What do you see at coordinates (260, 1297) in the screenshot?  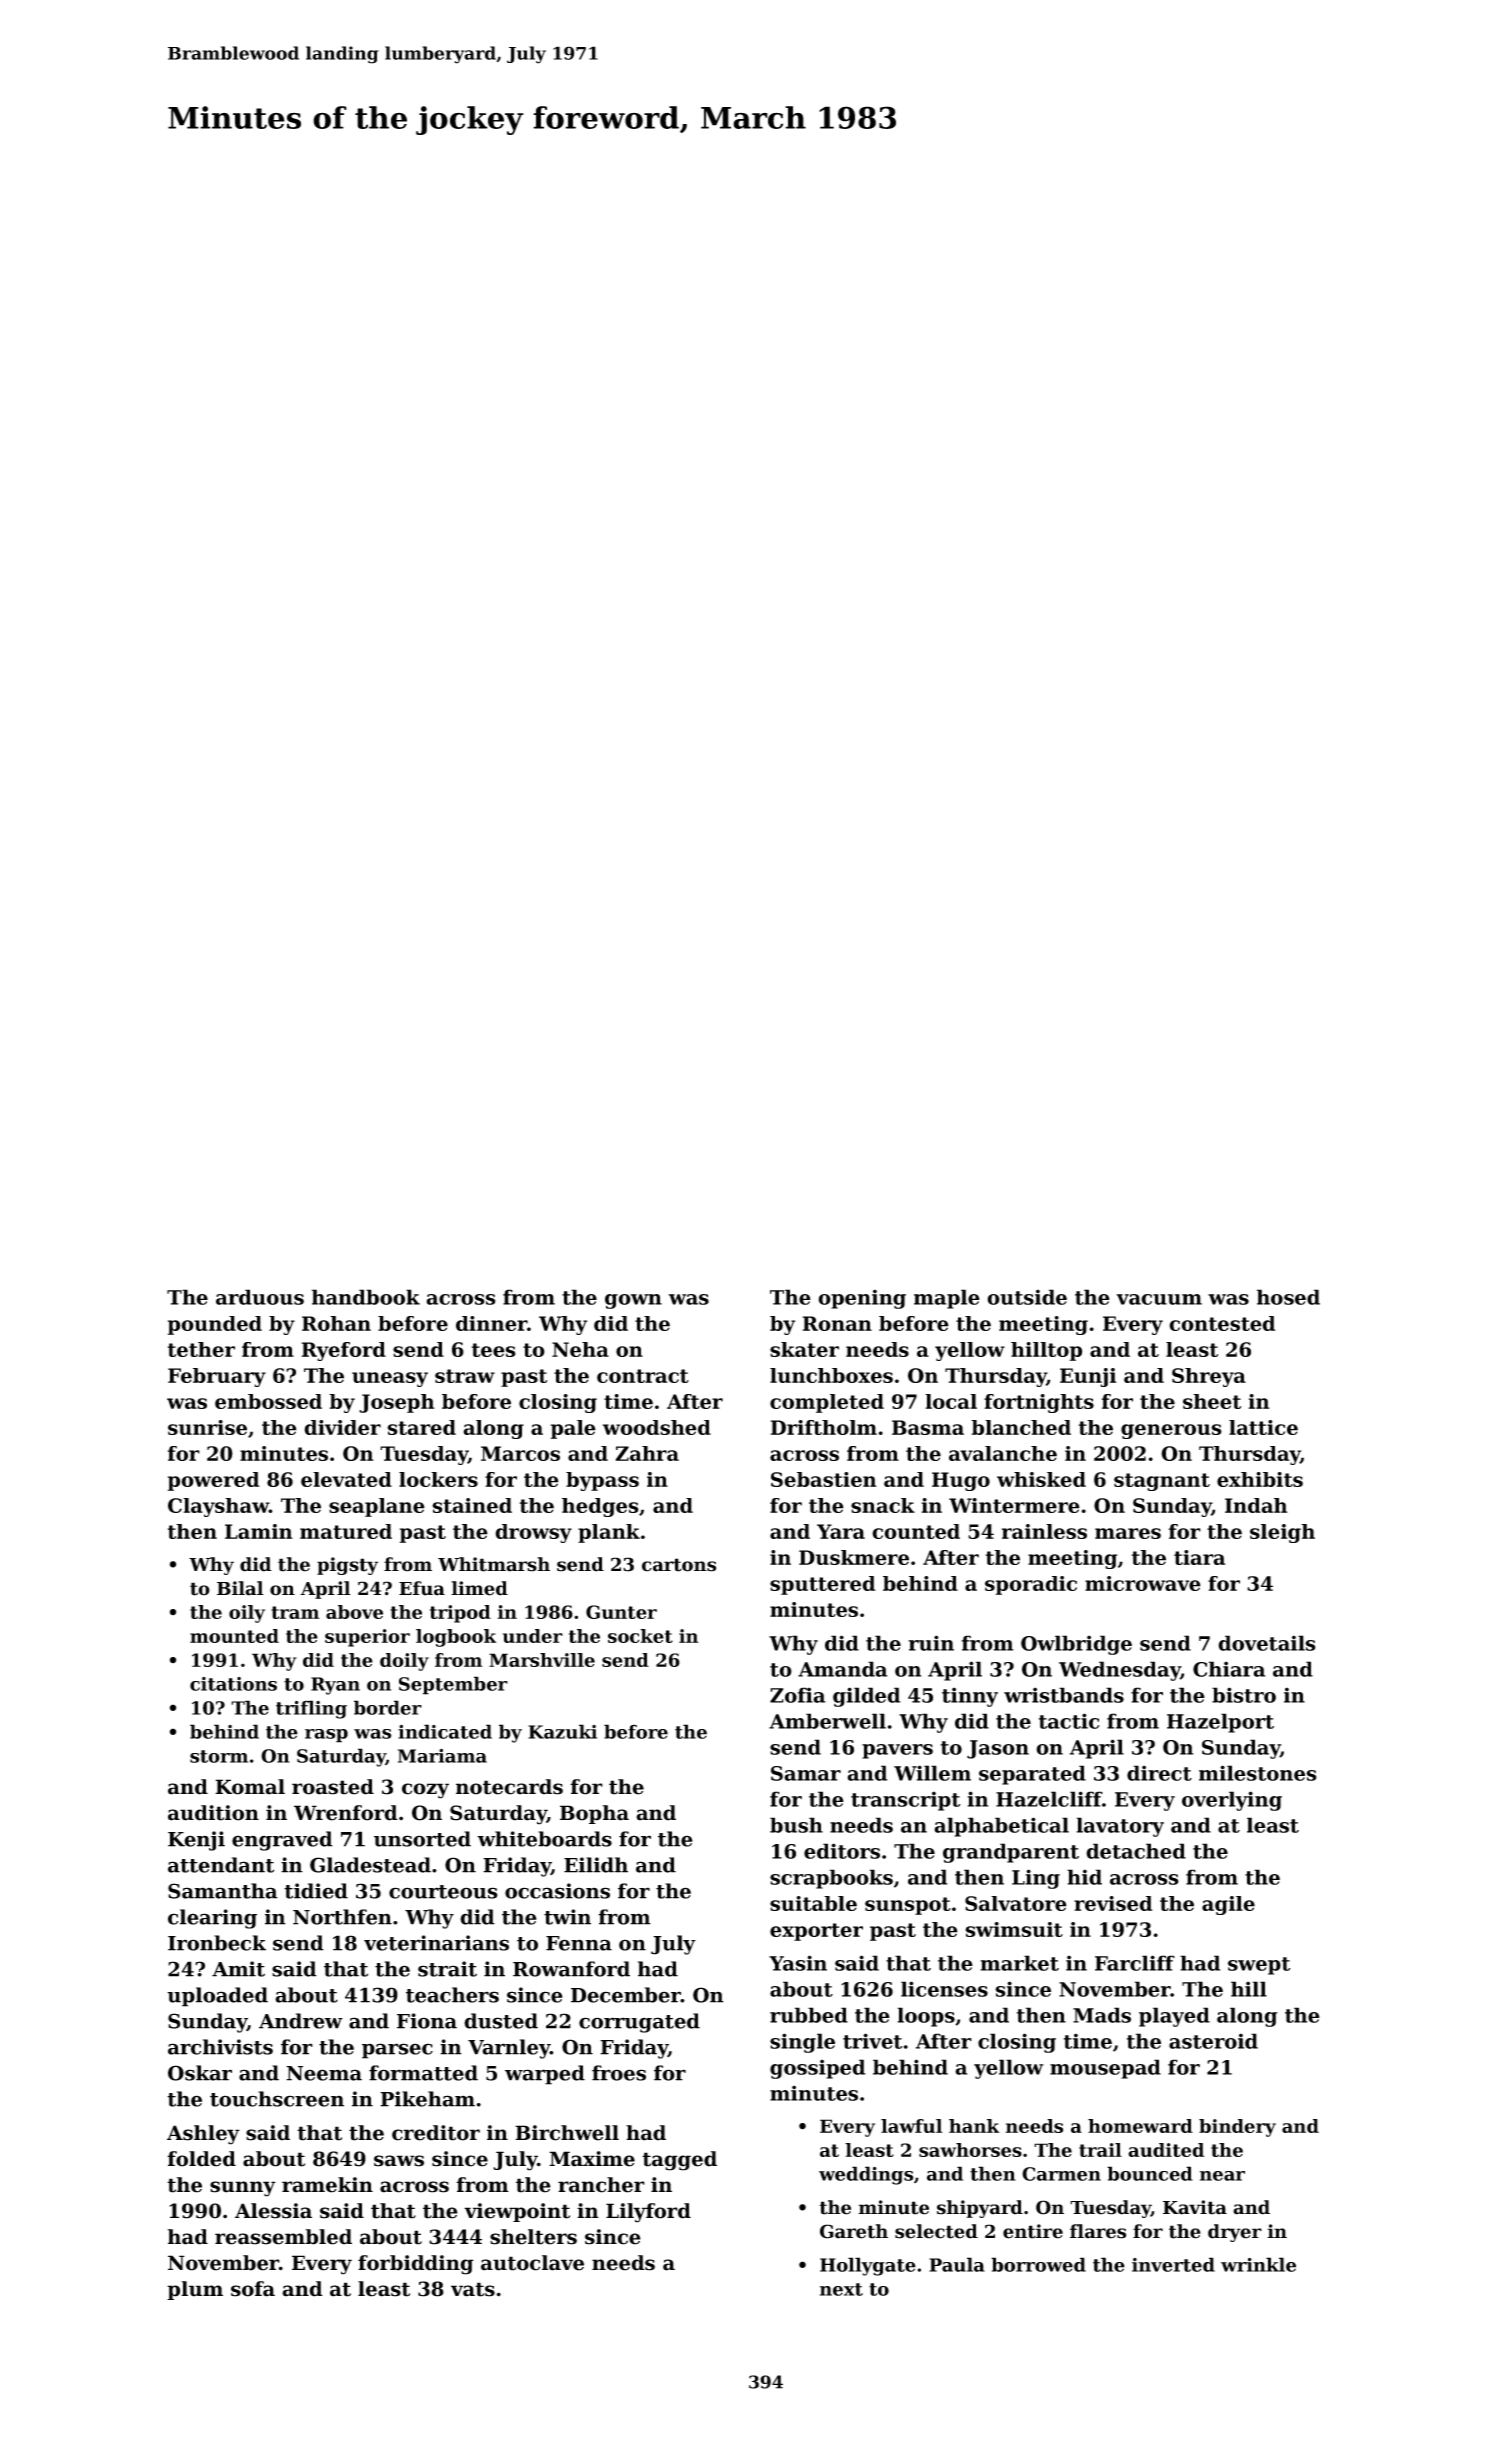 I see `arduous` at bounding box center [260, 1297].
